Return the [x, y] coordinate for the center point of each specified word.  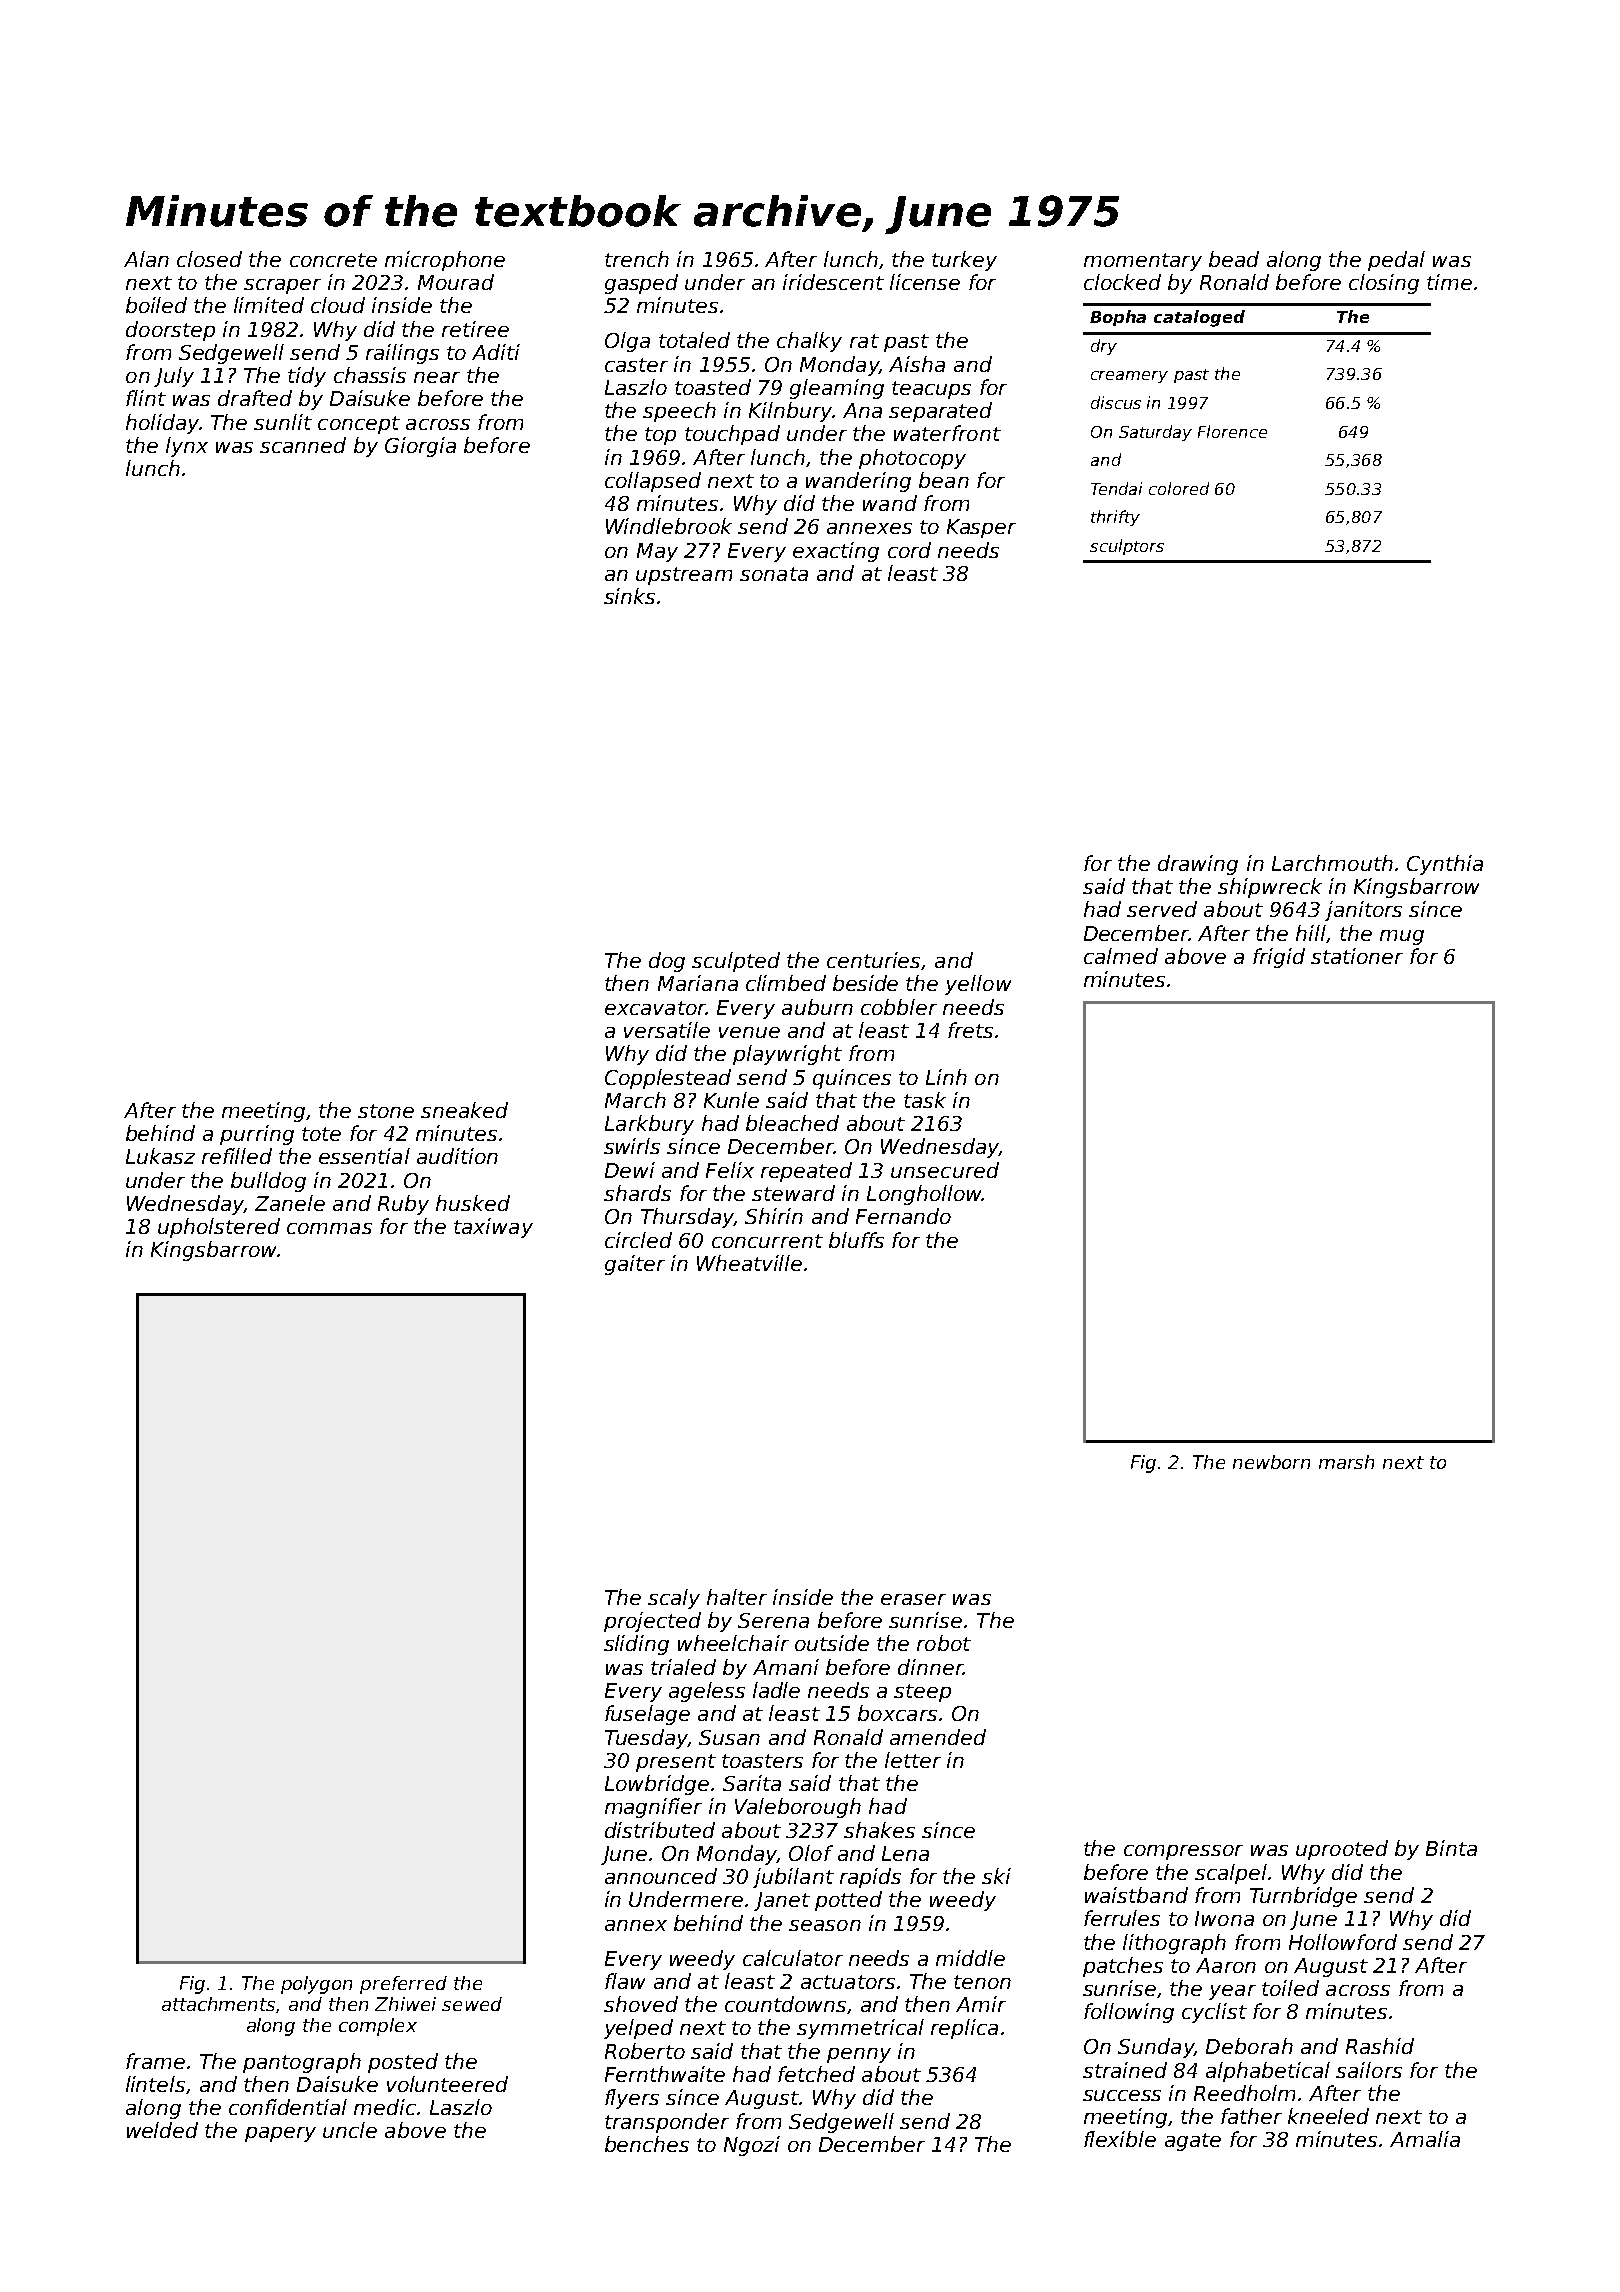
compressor [1183, 1852]
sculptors [1127, 547]
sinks [629, 596]
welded [162, 2130]
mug [1402, 937]
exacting [836, 552]
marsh [1346, 1462]
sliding [636, 1645]
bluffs [856, 1240]
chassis [370, 375]
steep [922, 1693]
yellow [978, 985]
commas [329, 1228]
